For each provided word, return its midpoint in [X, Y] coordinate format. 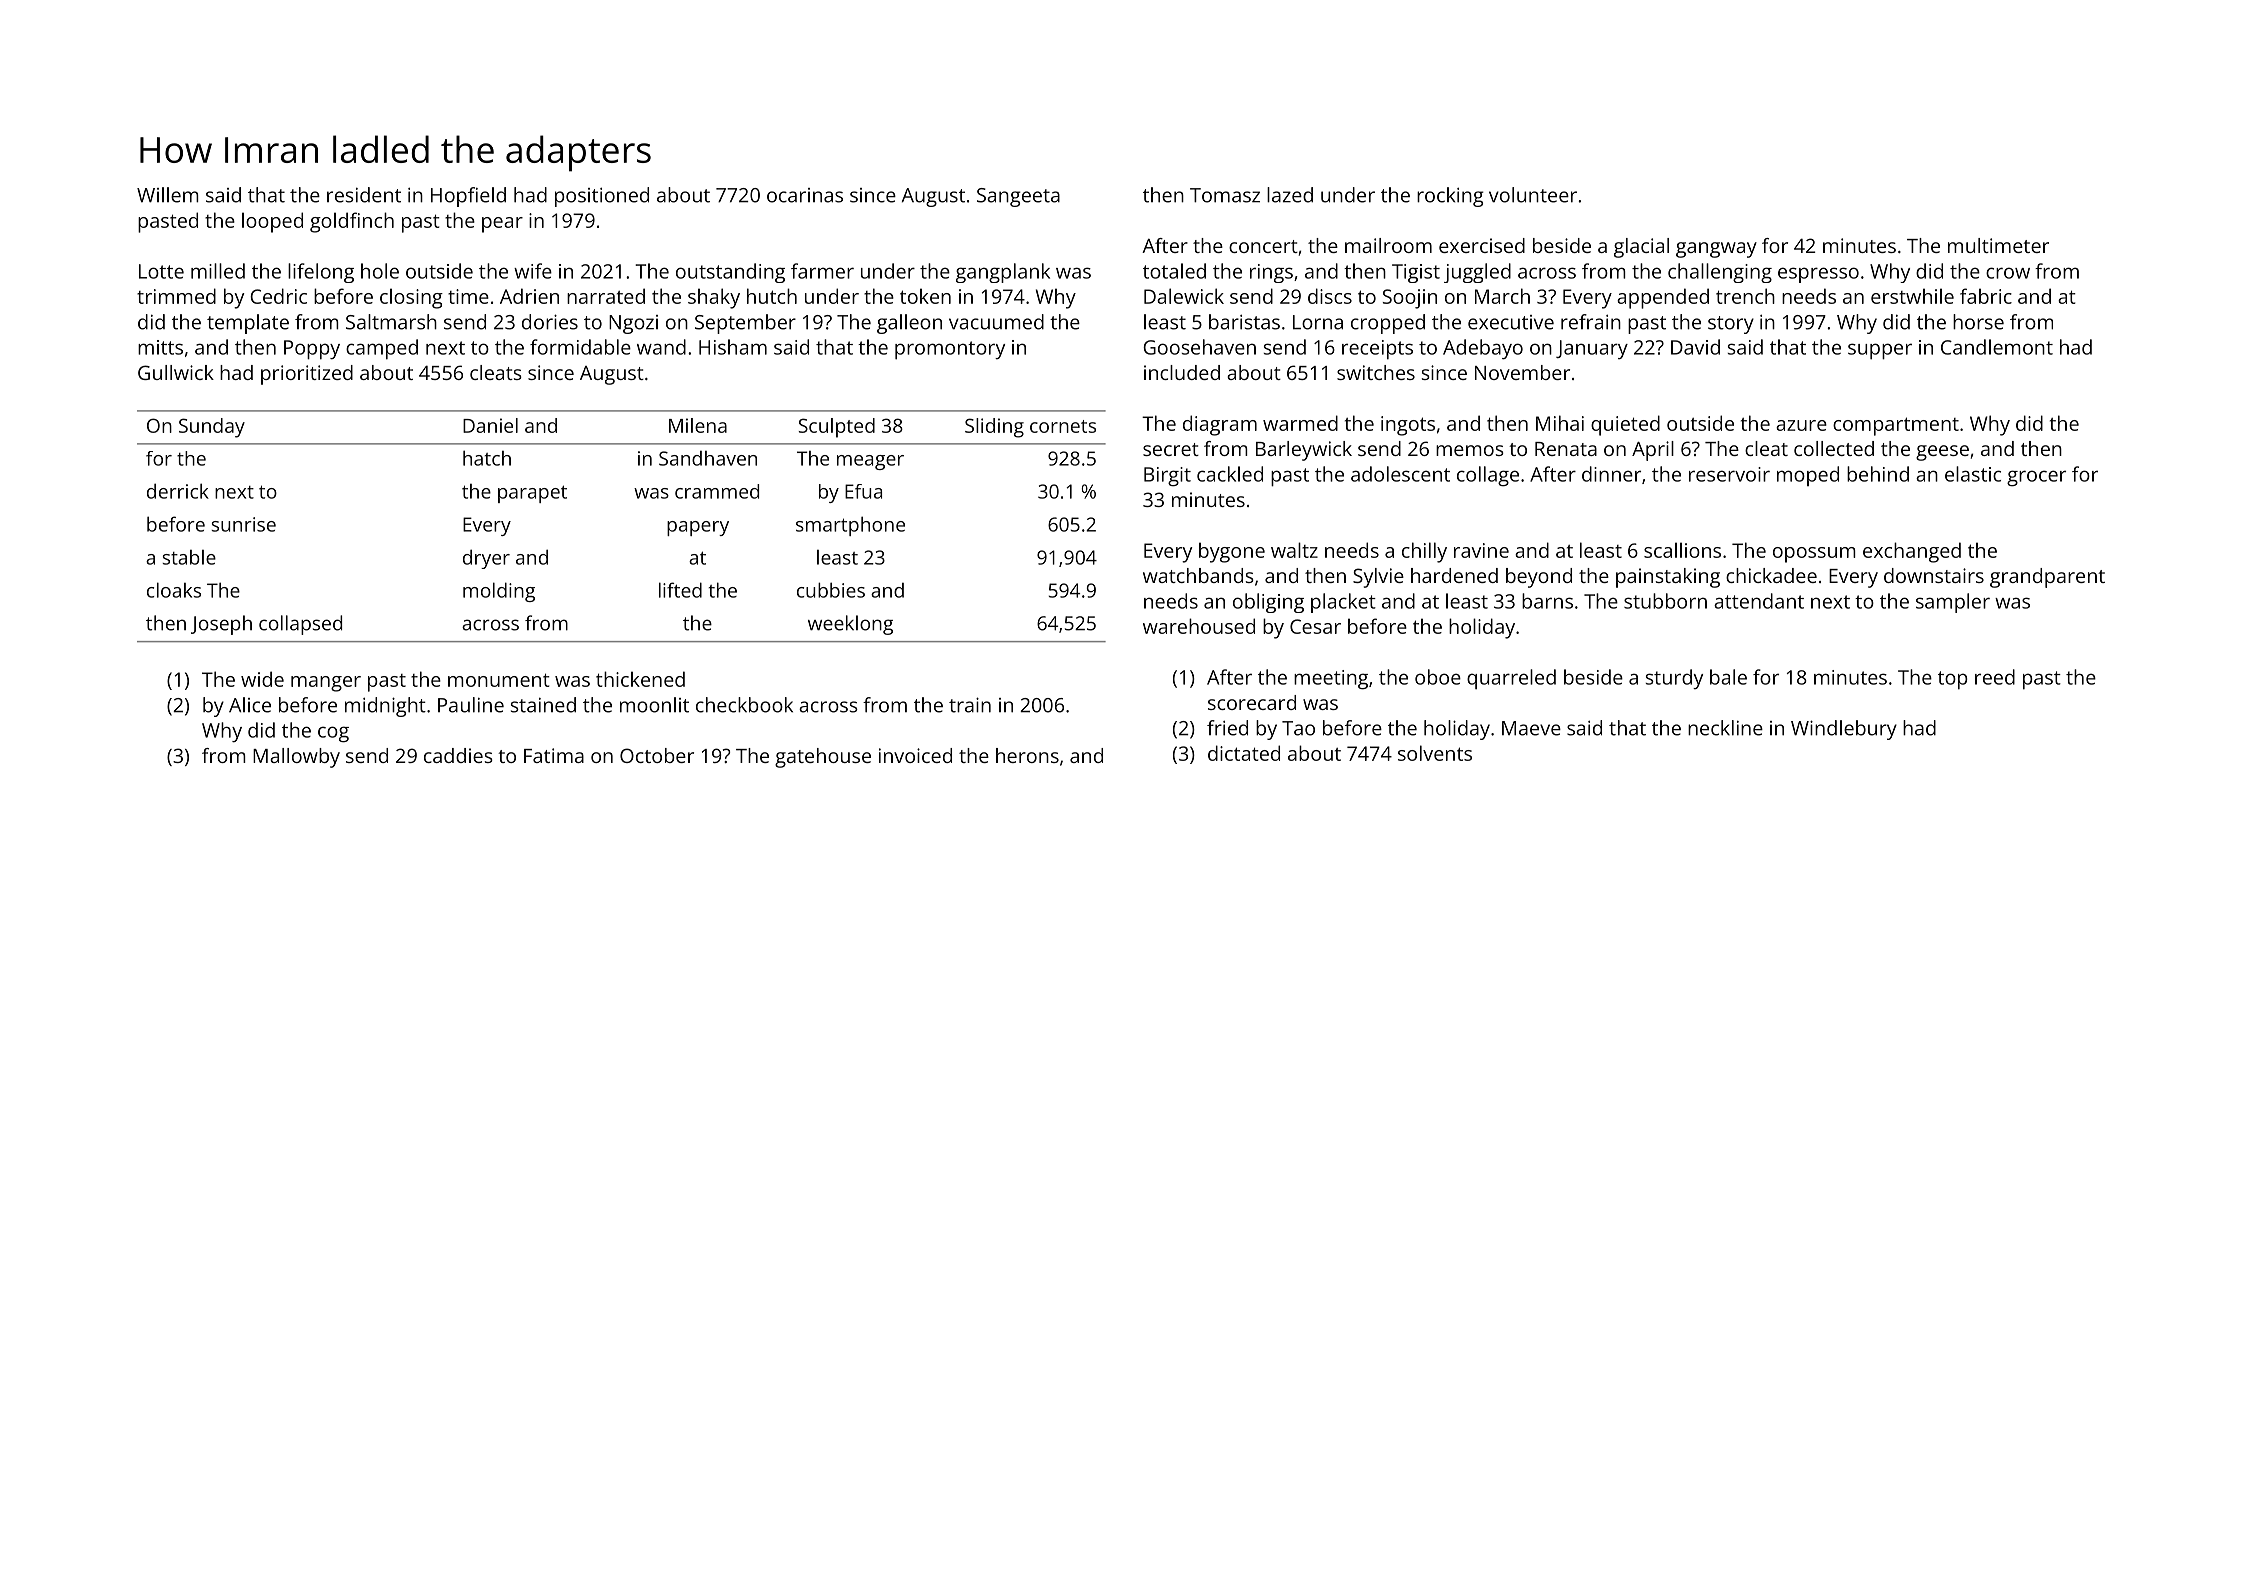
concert [1263, 246]
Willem [168, 195]
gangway [1716, 250]
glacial [1641, 248]
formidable [580, 347]
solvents [1435, 753]
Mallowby [296, 758]
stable [189, 557]
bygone [1232, 552]
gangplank [1003, 273]
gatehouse [823, 758]
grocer [2036, 478]
